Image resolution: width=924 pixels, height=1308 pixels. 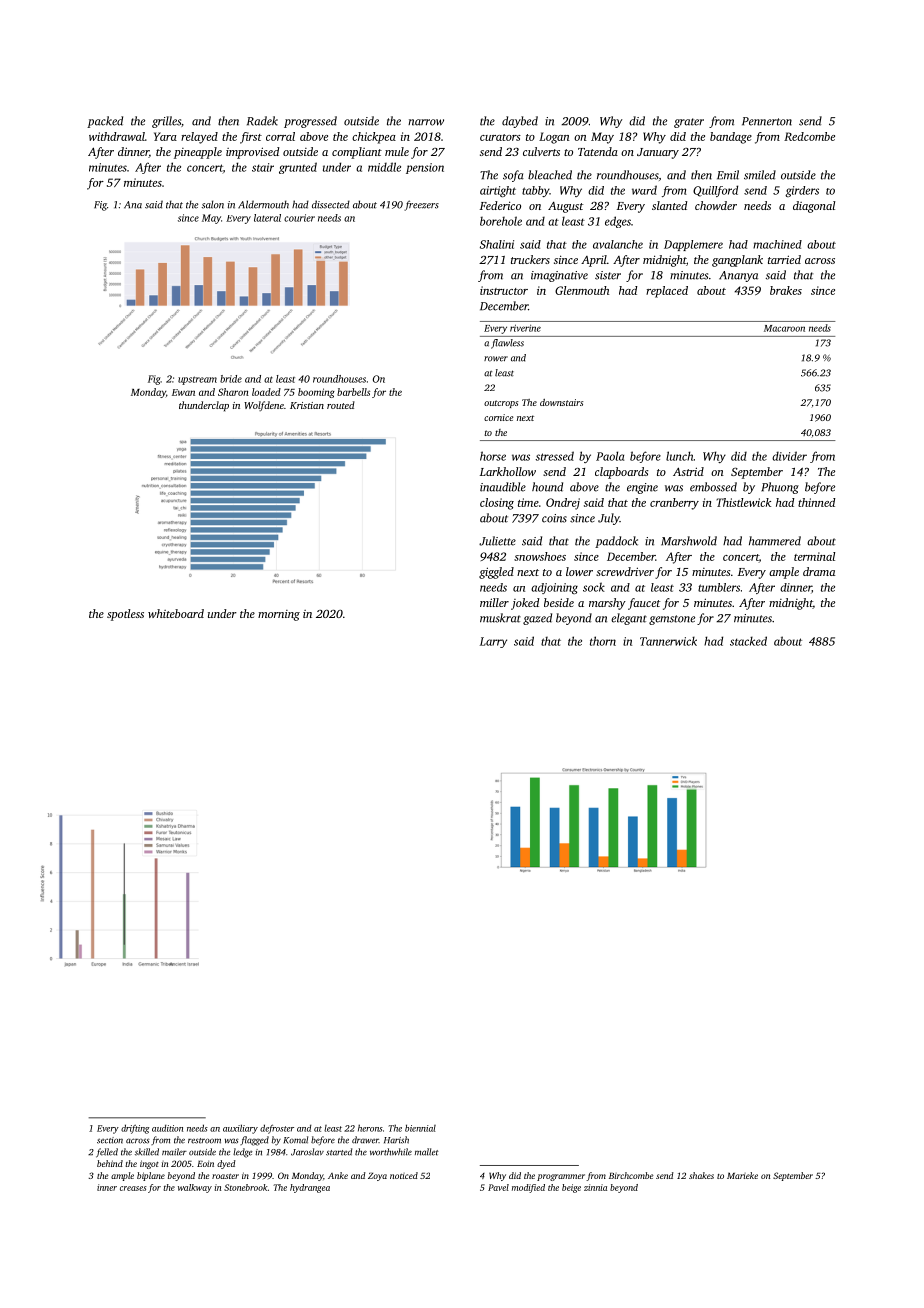 What do you see at coordinates (701, 1175) in the page?
I see `shakes` at bounding box center [701, 1175].
